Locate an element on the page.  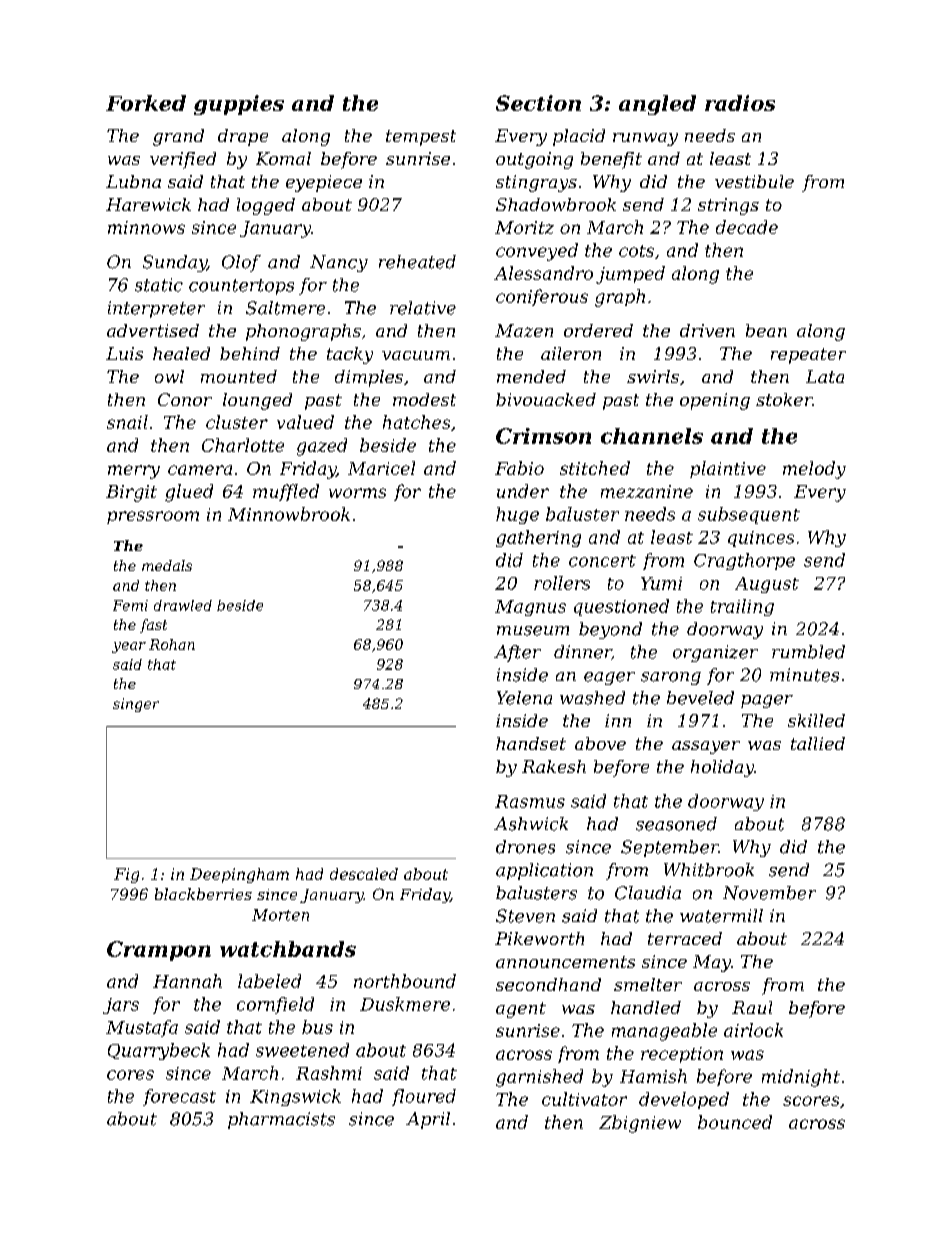
Fig is located at coordinates (126, 875).
